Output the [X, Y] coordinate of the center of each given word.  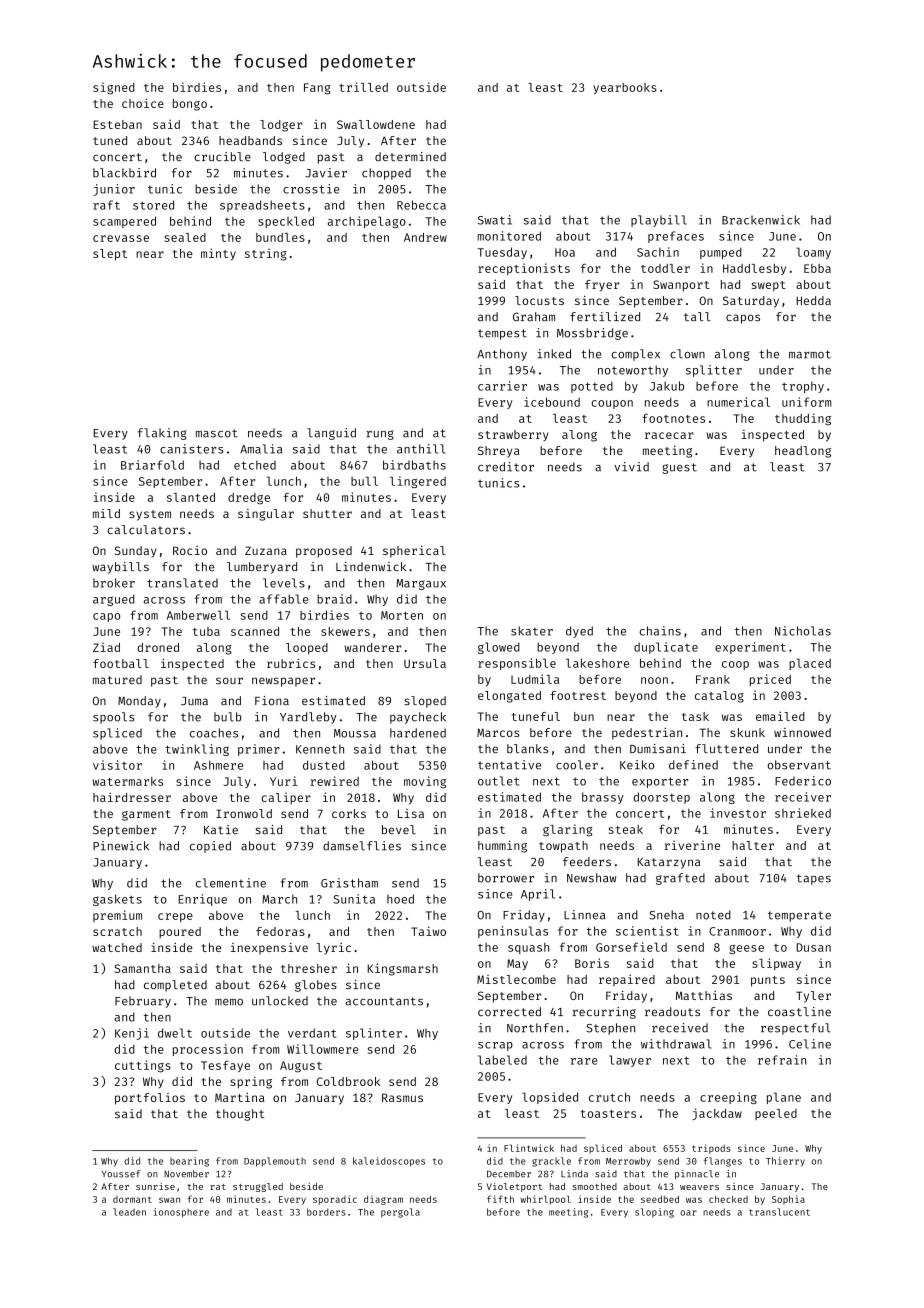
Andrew [425, 237]
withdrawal [676, 1044]
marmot [810, 354]
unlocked [280, 1001]
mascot [217, 433]
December [509, 1174]
